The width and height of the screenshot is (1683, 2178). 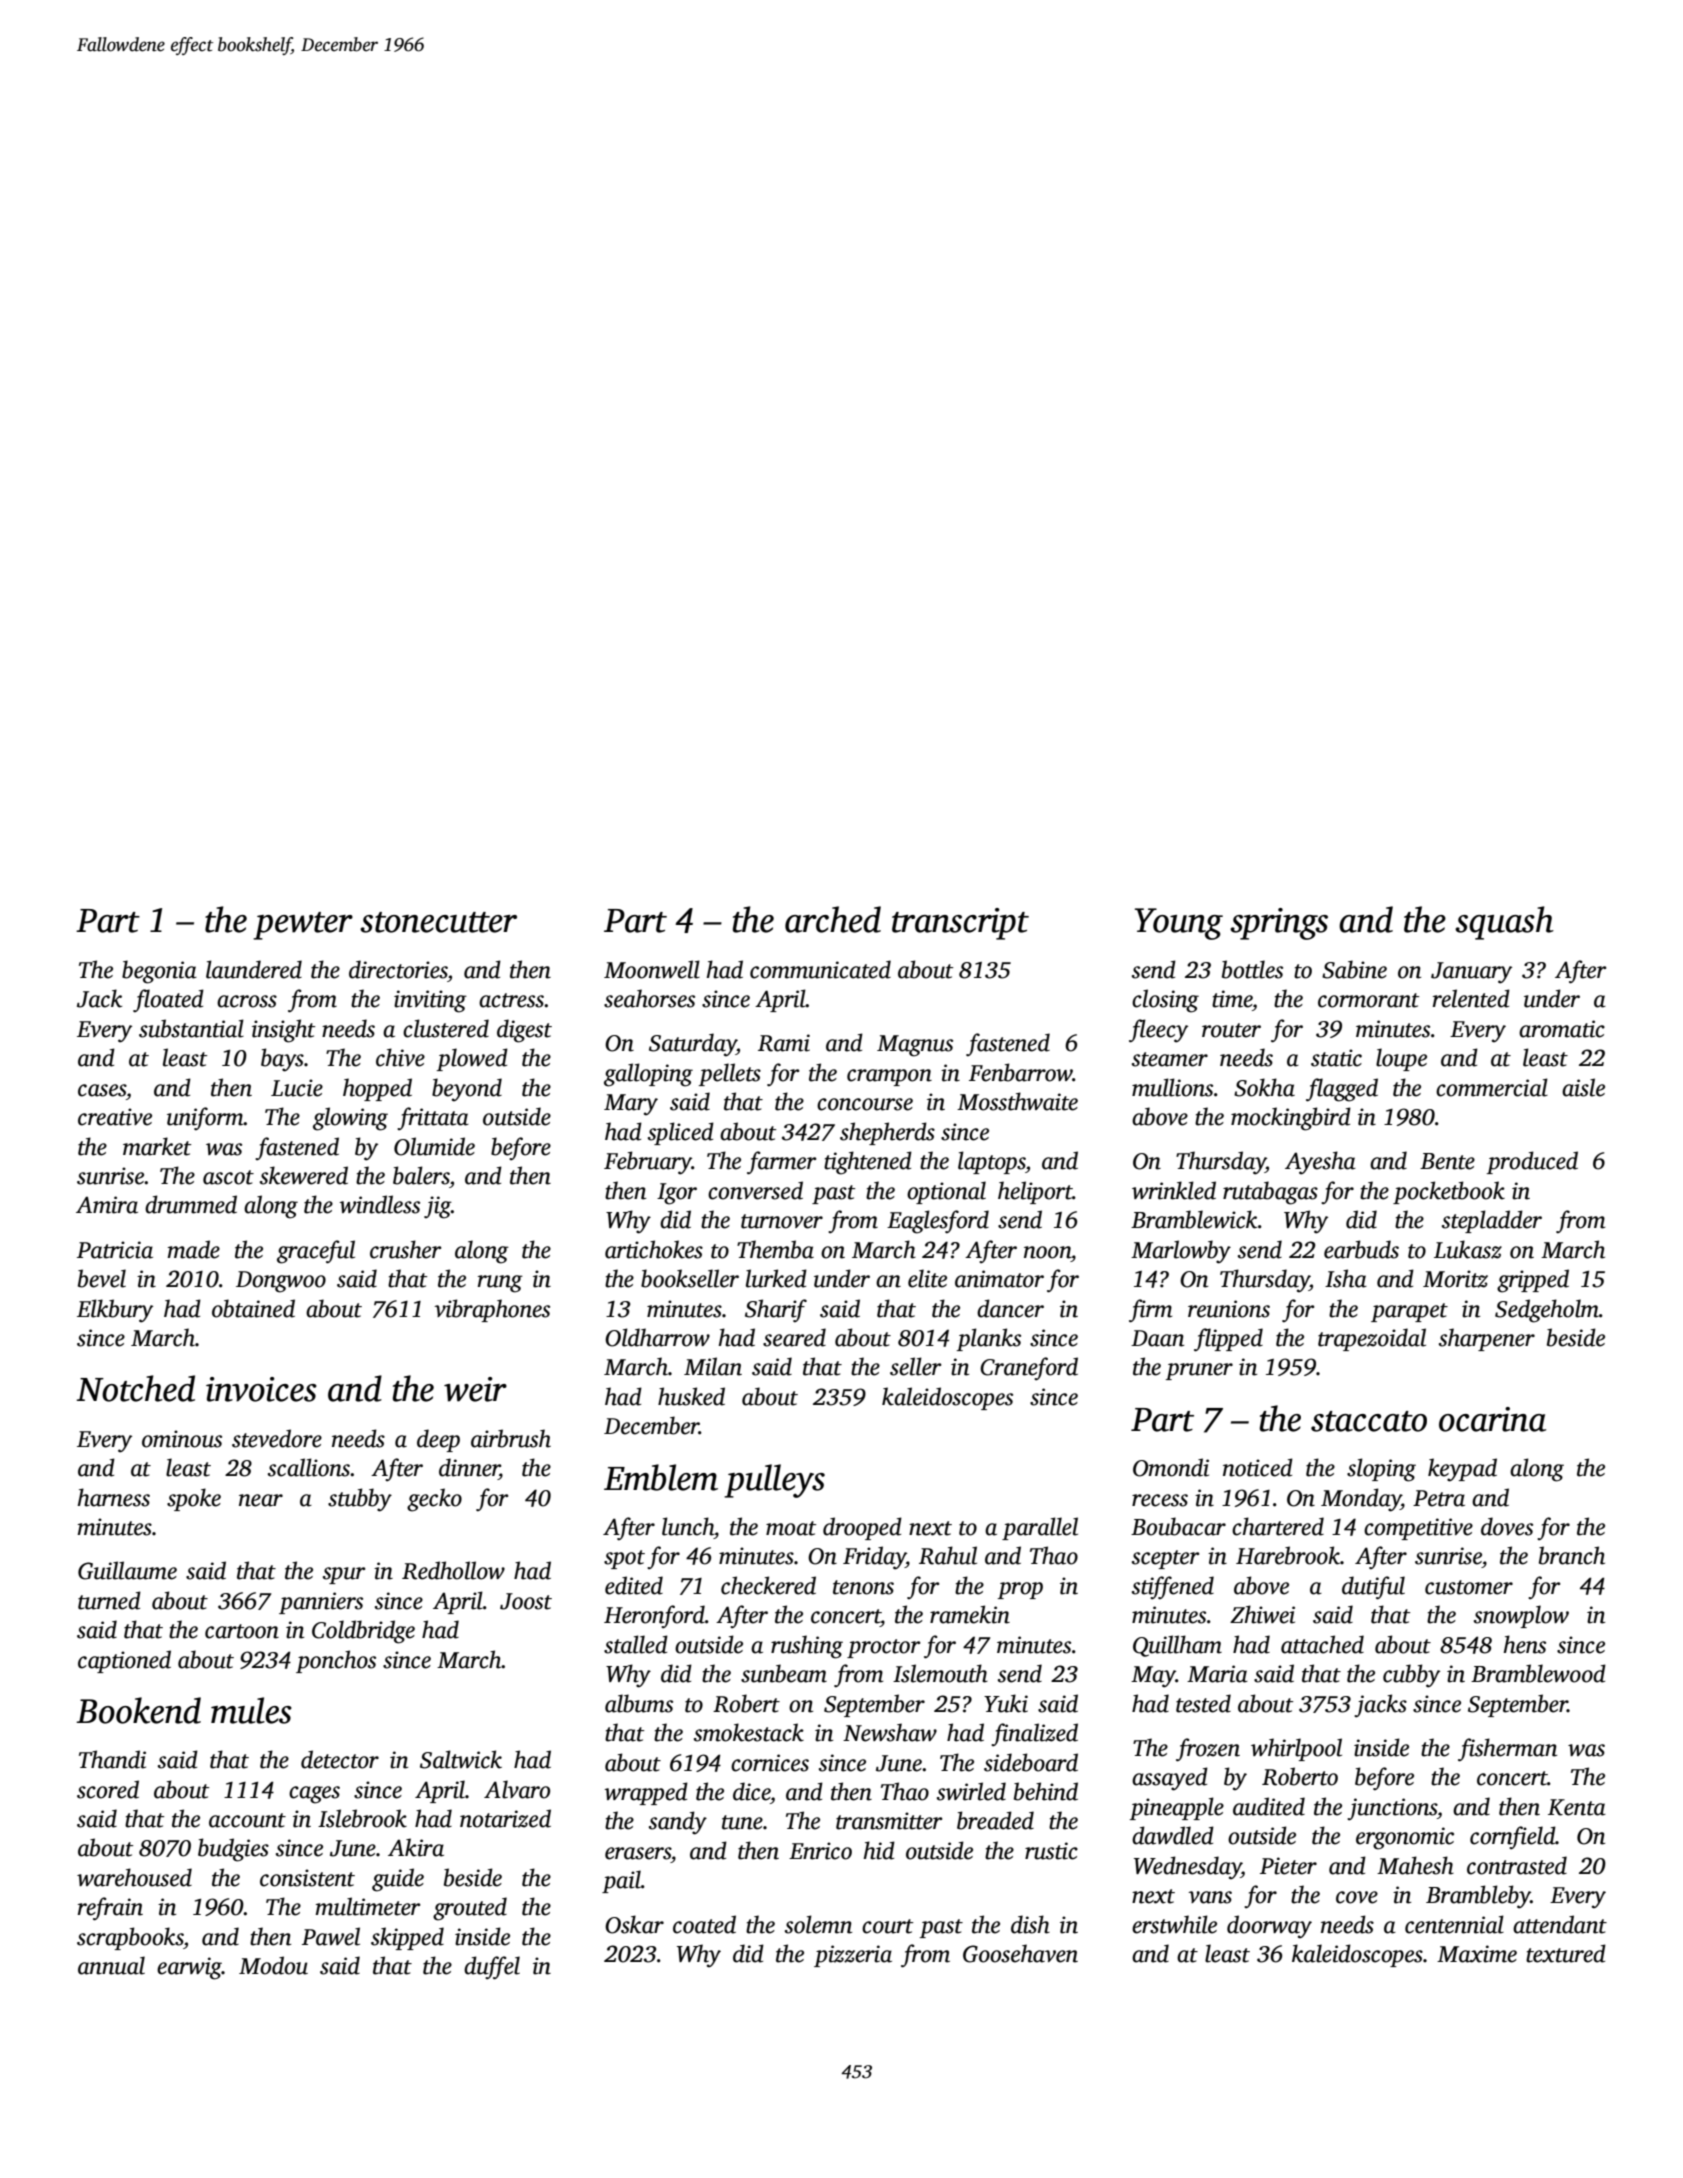 I want to click on stiffened, so click(x=1173, y=1588).
